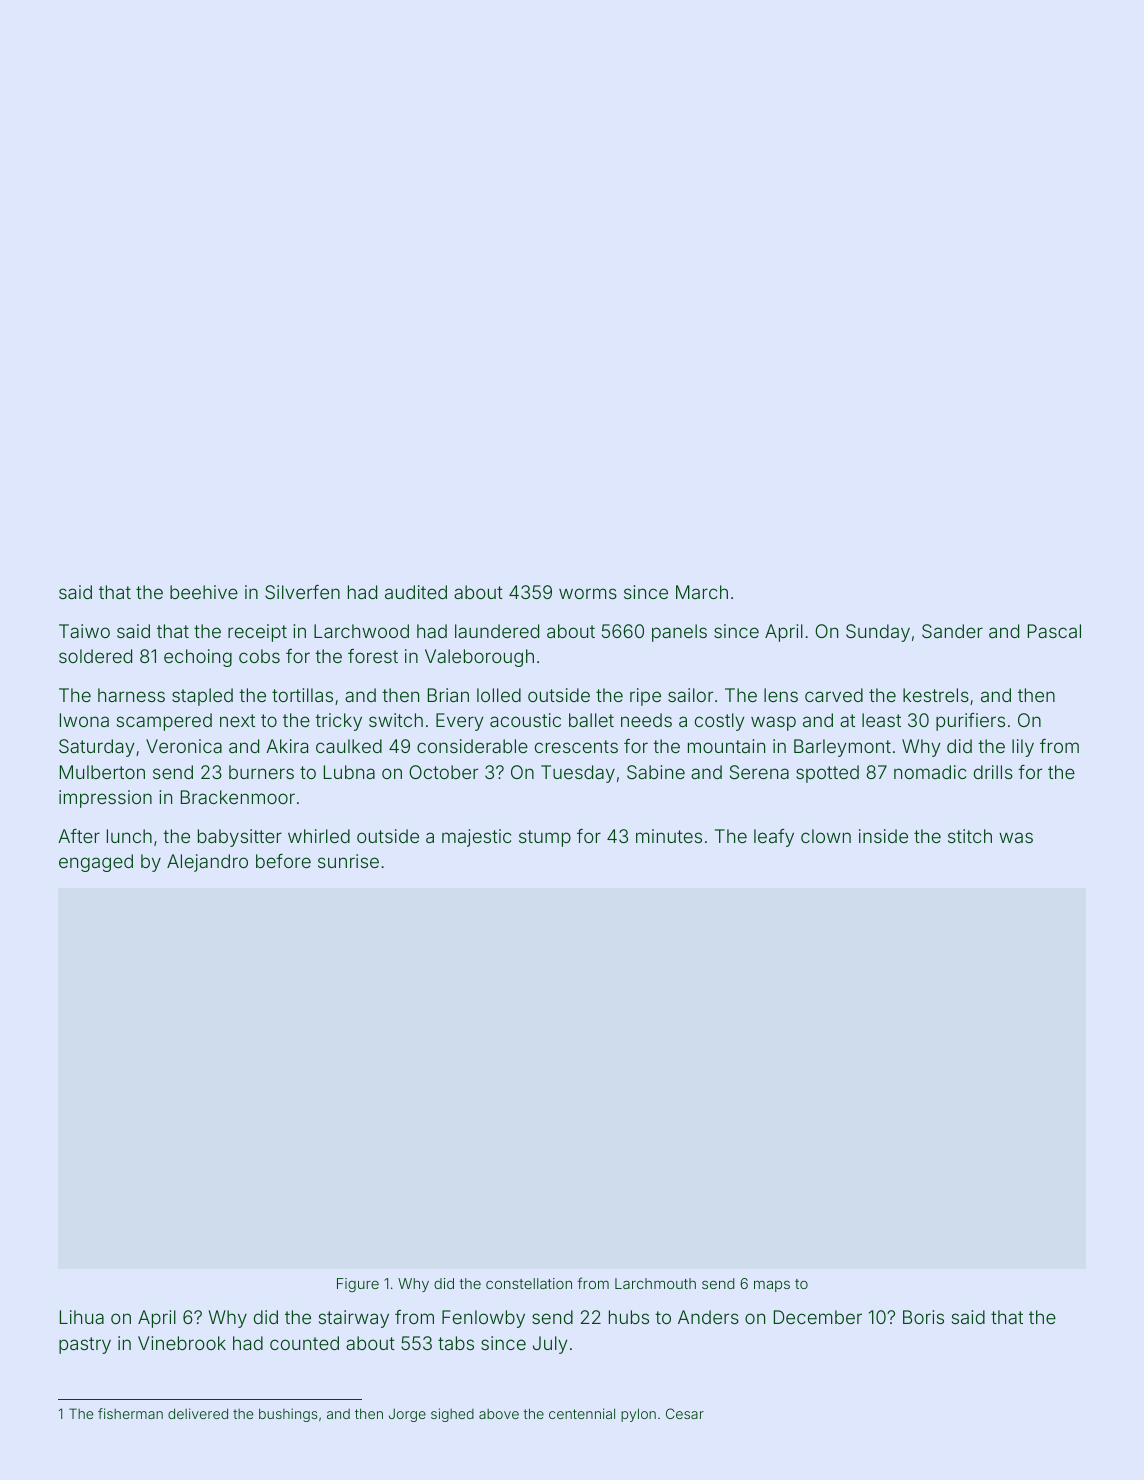 The height and width of the screenshot is (1480, 1144). What do you see at coordinates (936, 695) in the screenshot?
I see `kestrels` at bounding box center [936, 695].
